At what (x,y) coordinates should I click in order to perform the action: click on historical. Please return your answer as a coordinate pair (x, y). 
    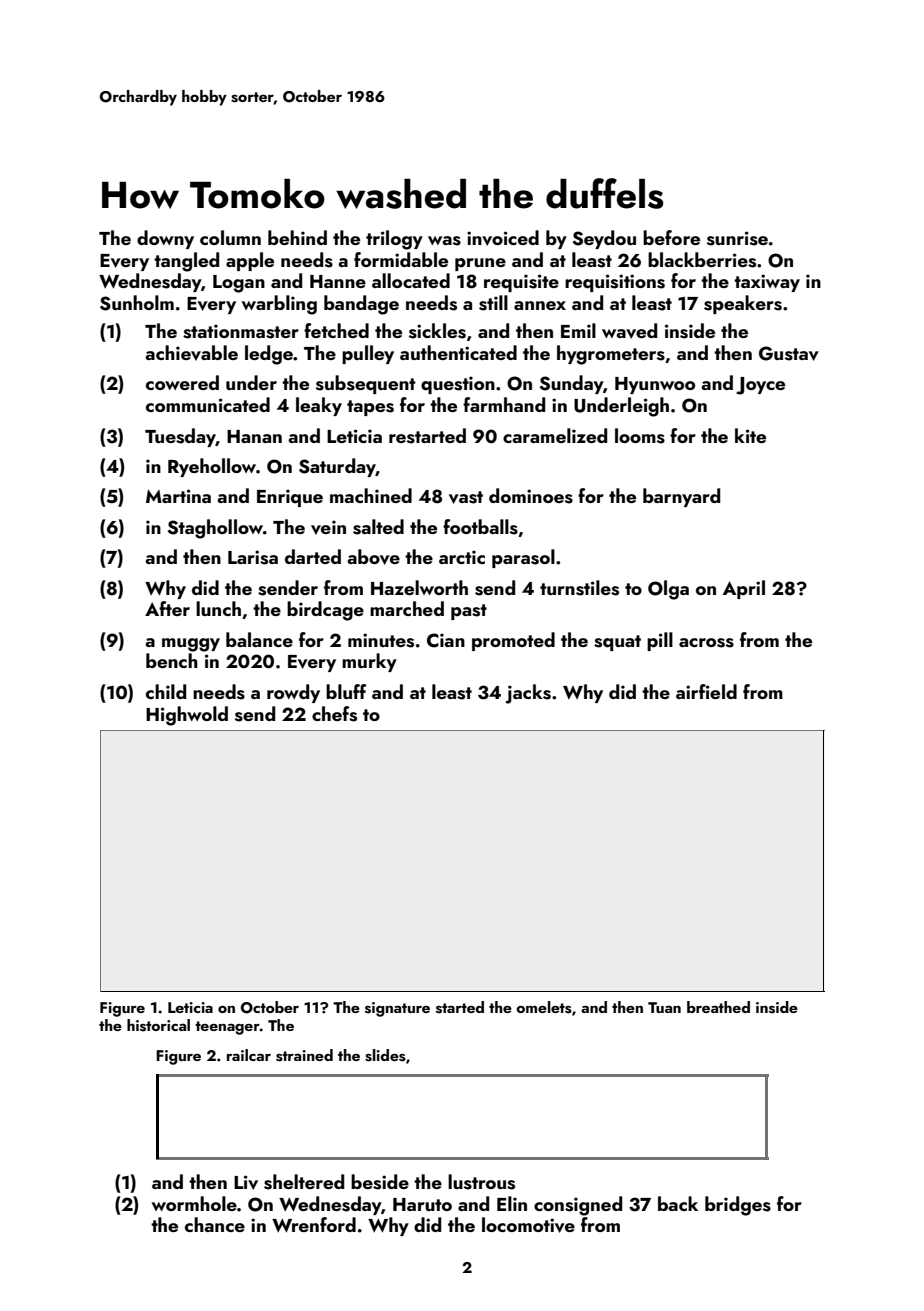
    Looking at the image, I should click on (158, 1025).
